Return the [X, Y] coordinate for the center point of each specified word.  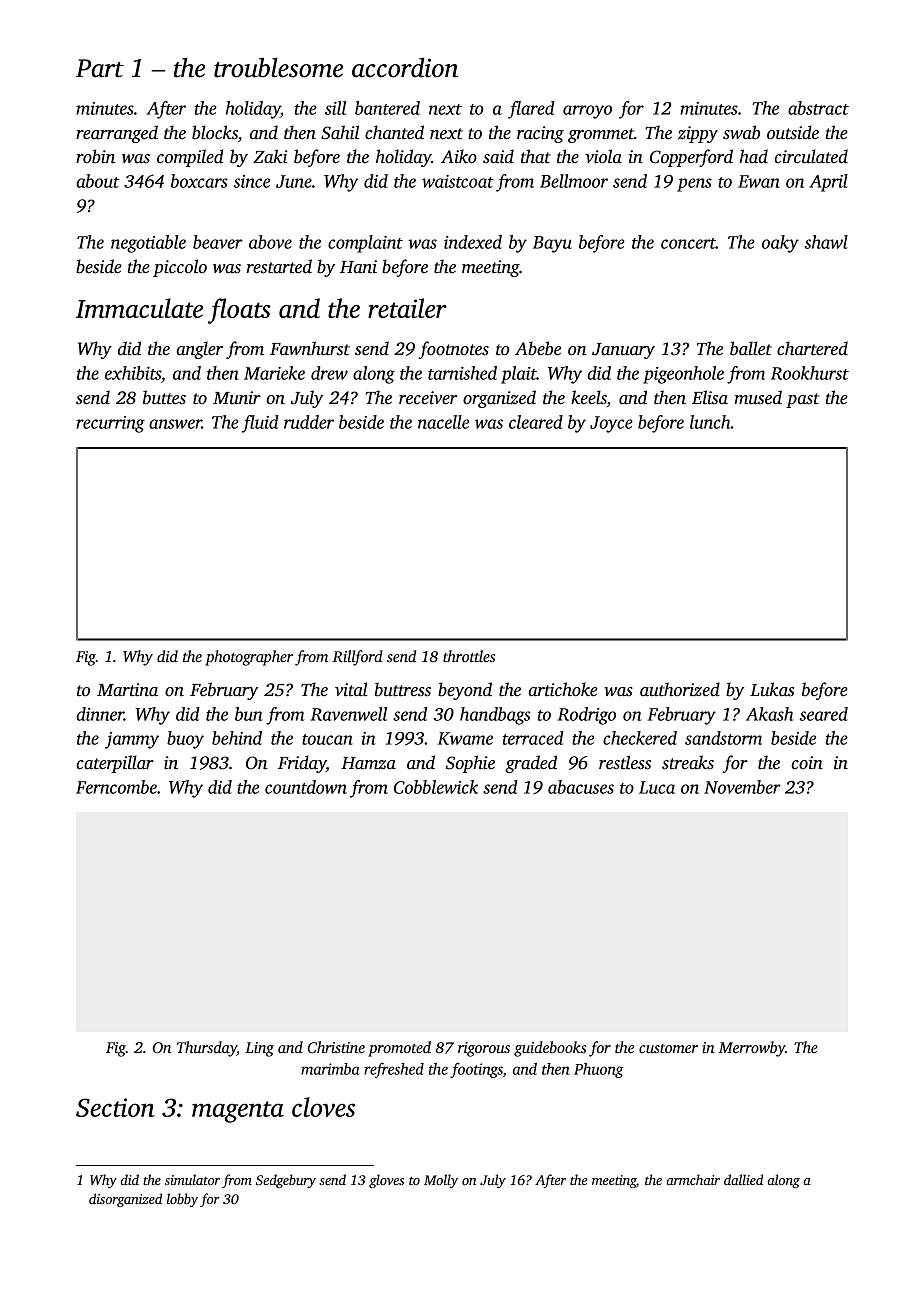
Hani [358, 267]
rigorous [484, 1049]
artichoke [563, 689]
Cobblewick [436, 787]
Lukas [772, 689]
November [742, 787]
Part [100, 68]
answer [175, 424]
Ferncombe [116, 787]
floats [239, 311]
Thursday [207, 1049]
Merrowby [752, 1049]
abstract [818, 108]
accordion [405, 67]
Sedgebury [286, 1181]
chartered [812, 348]
